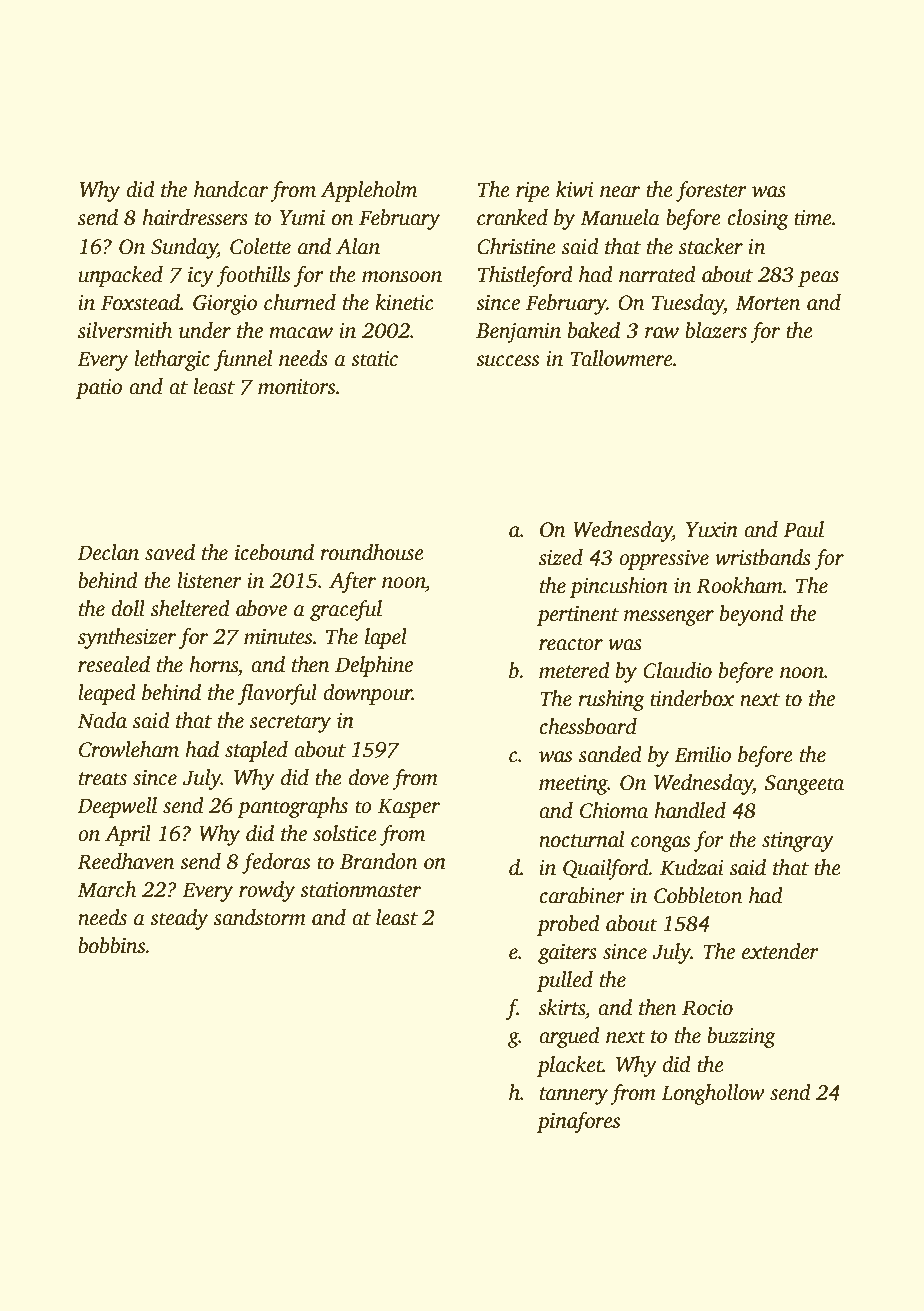  I want to click on flavorful, so click(277, 694).
